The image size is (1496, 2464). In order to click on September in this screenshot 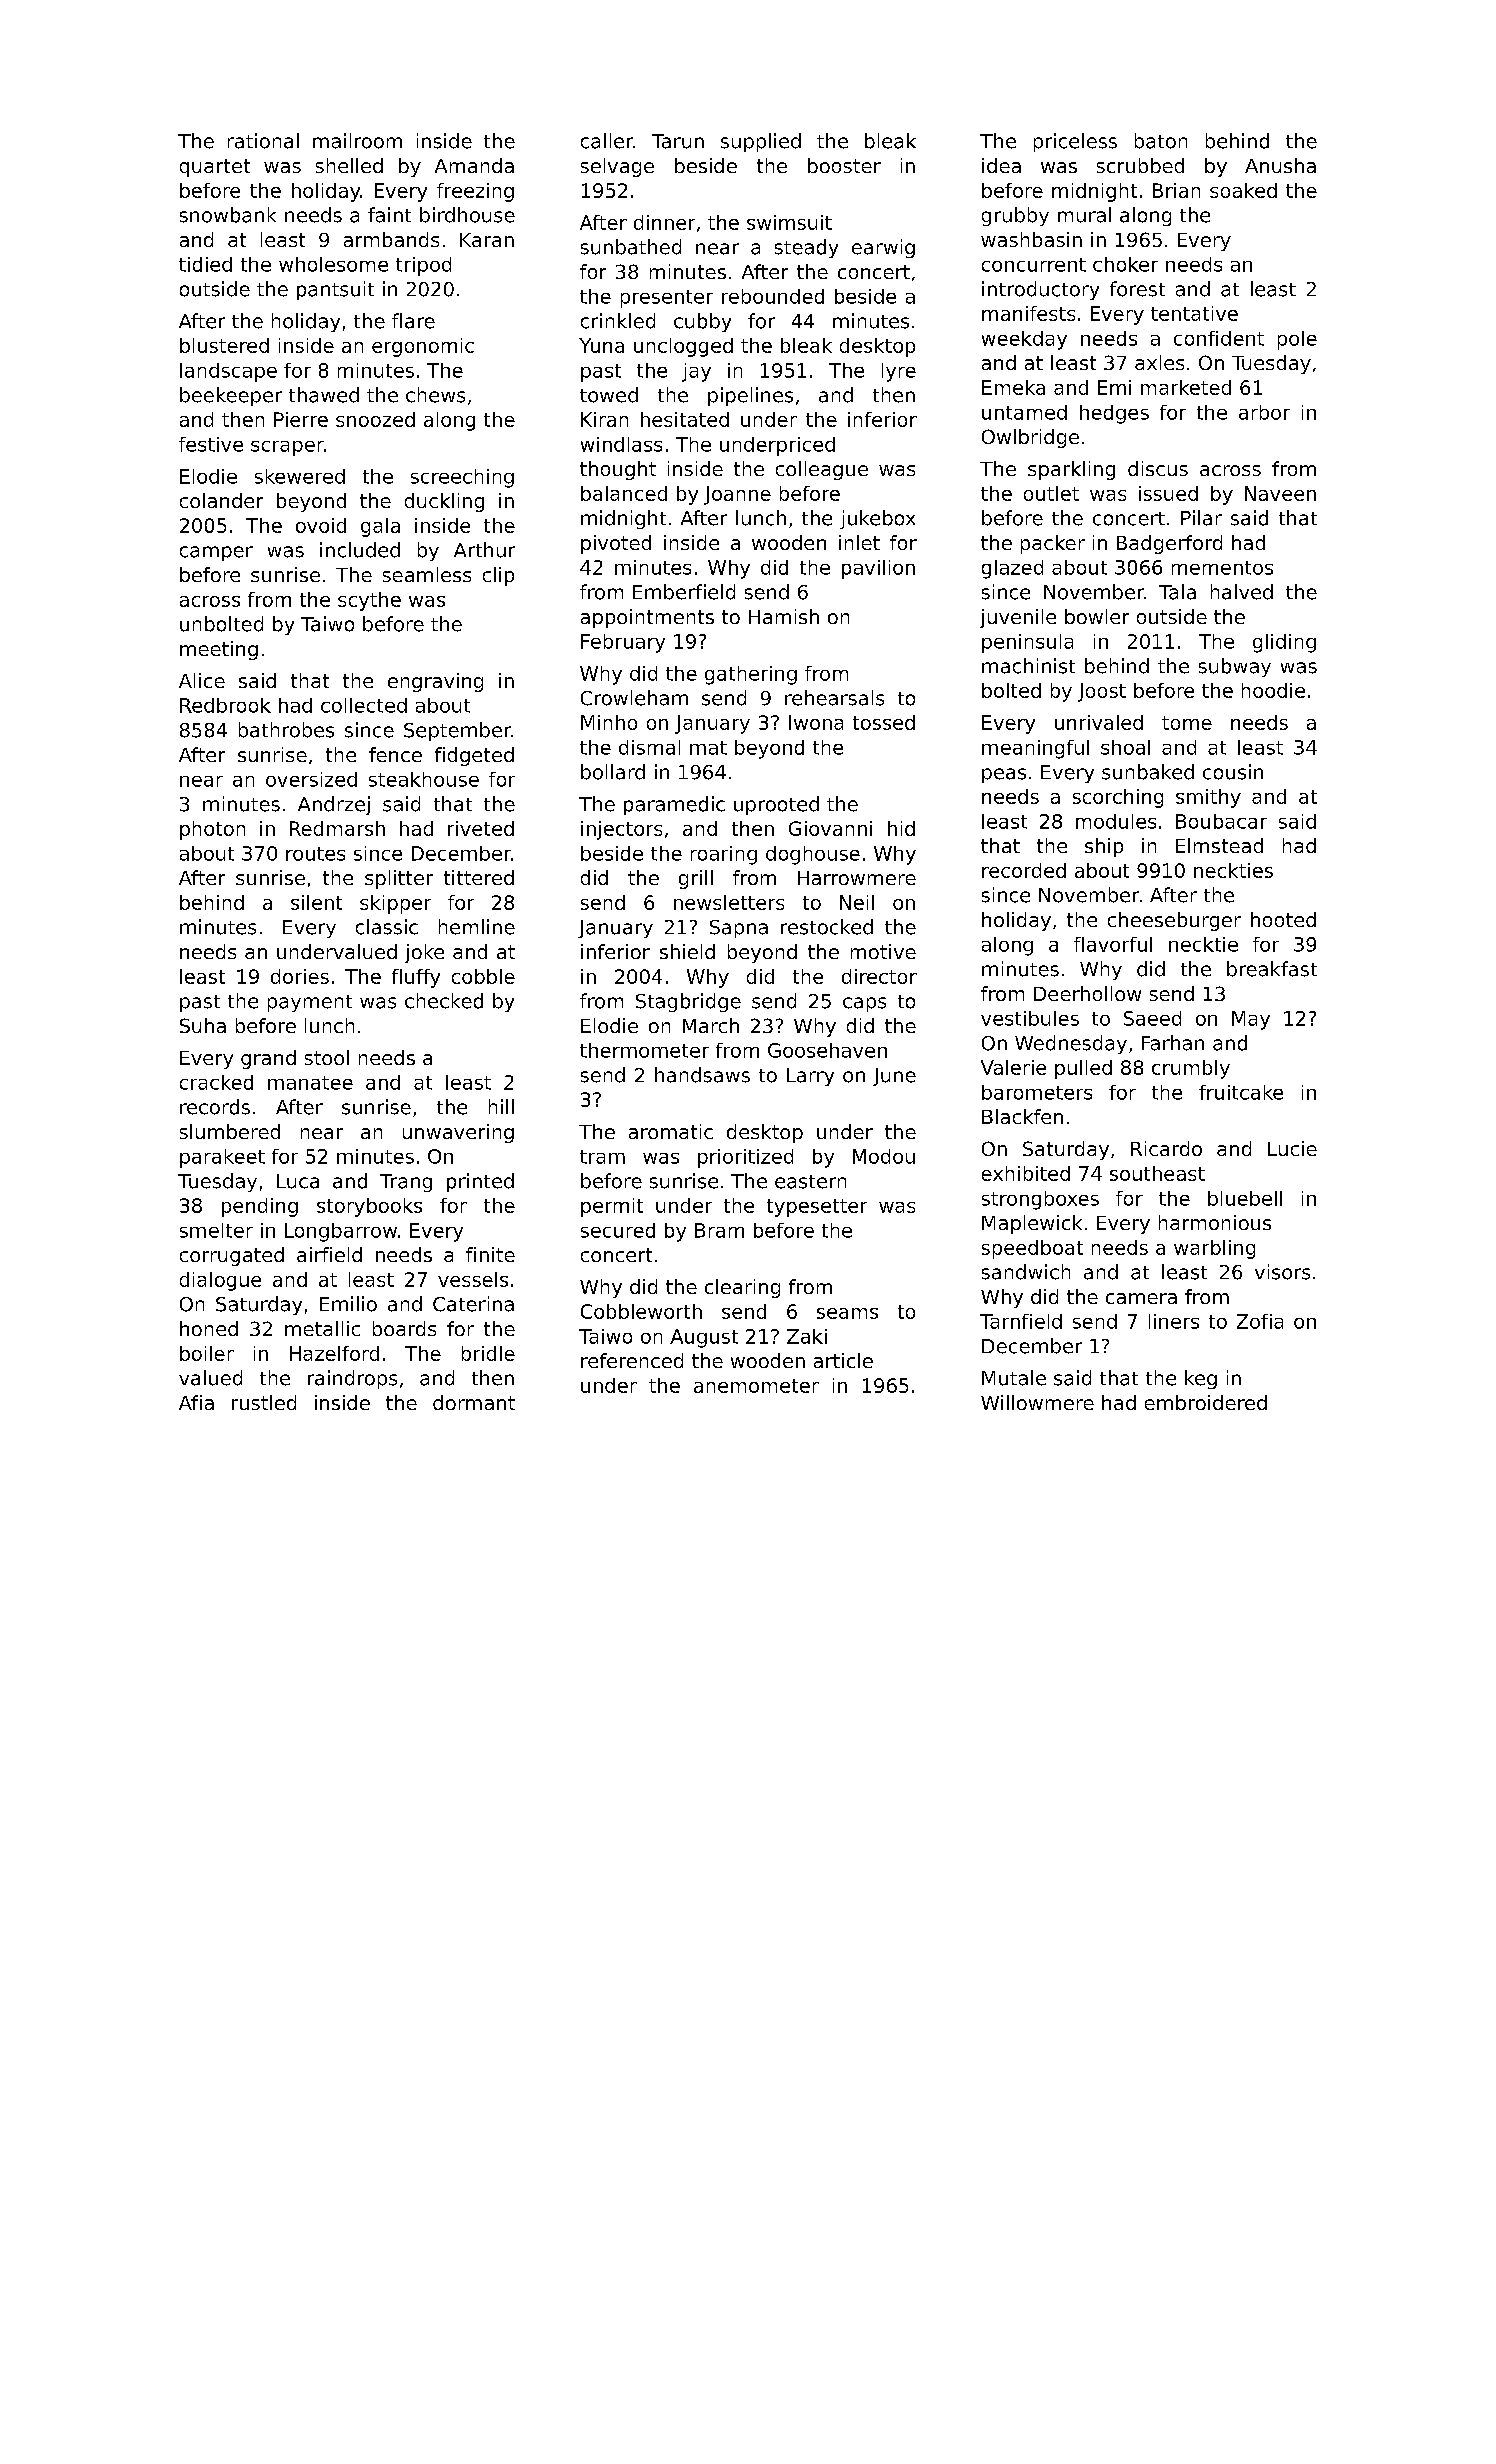, I will do `click(457, 731)`.
